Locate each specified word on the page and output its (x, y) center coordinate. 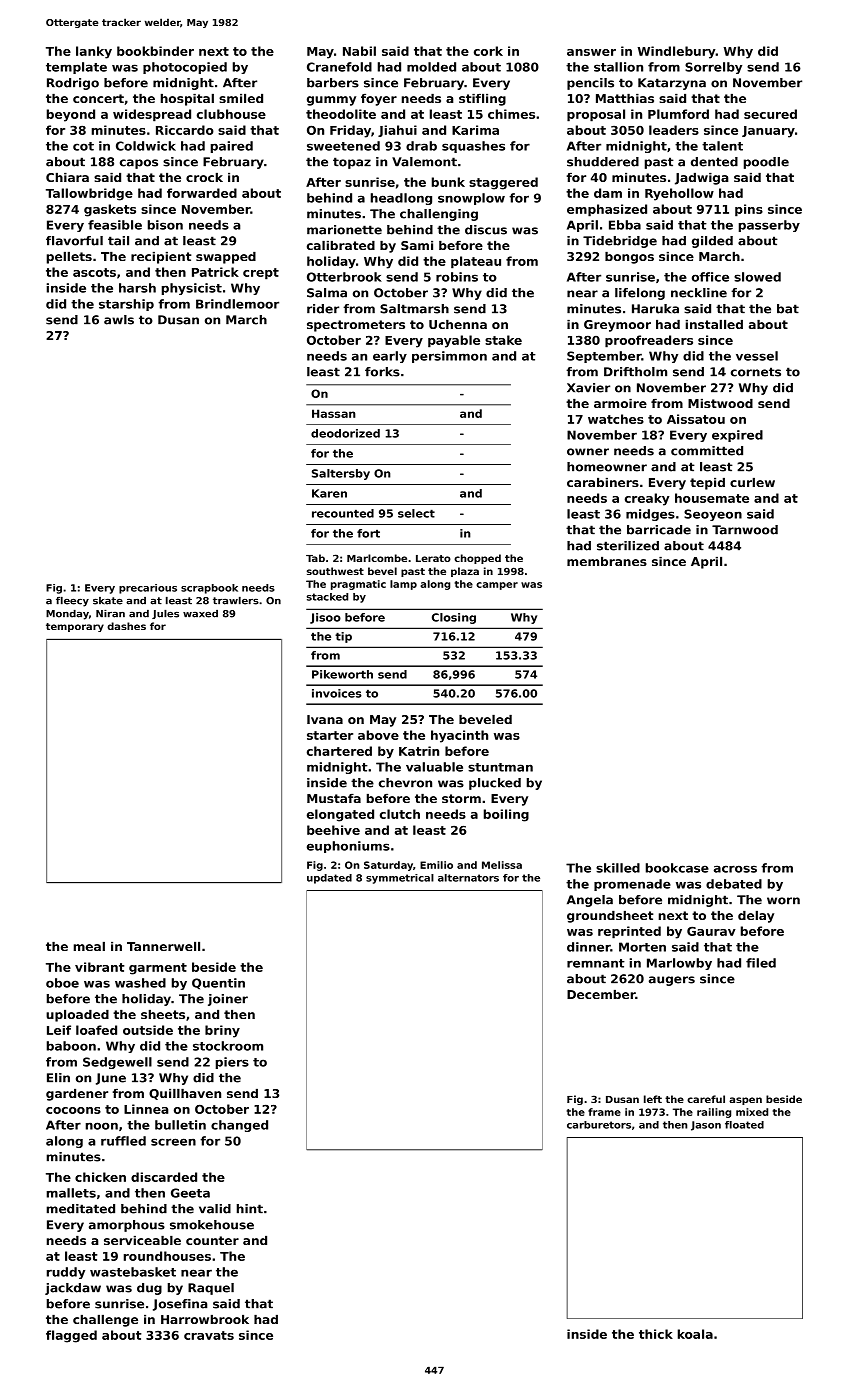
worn (783, 901)
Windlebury (677, 52)
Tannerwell (163, 946)
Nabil (359, 51)
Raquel (211, 1289)
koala (695, 1334)
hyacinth (459, 736)
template (76, 68)
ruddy (66, 1273)
